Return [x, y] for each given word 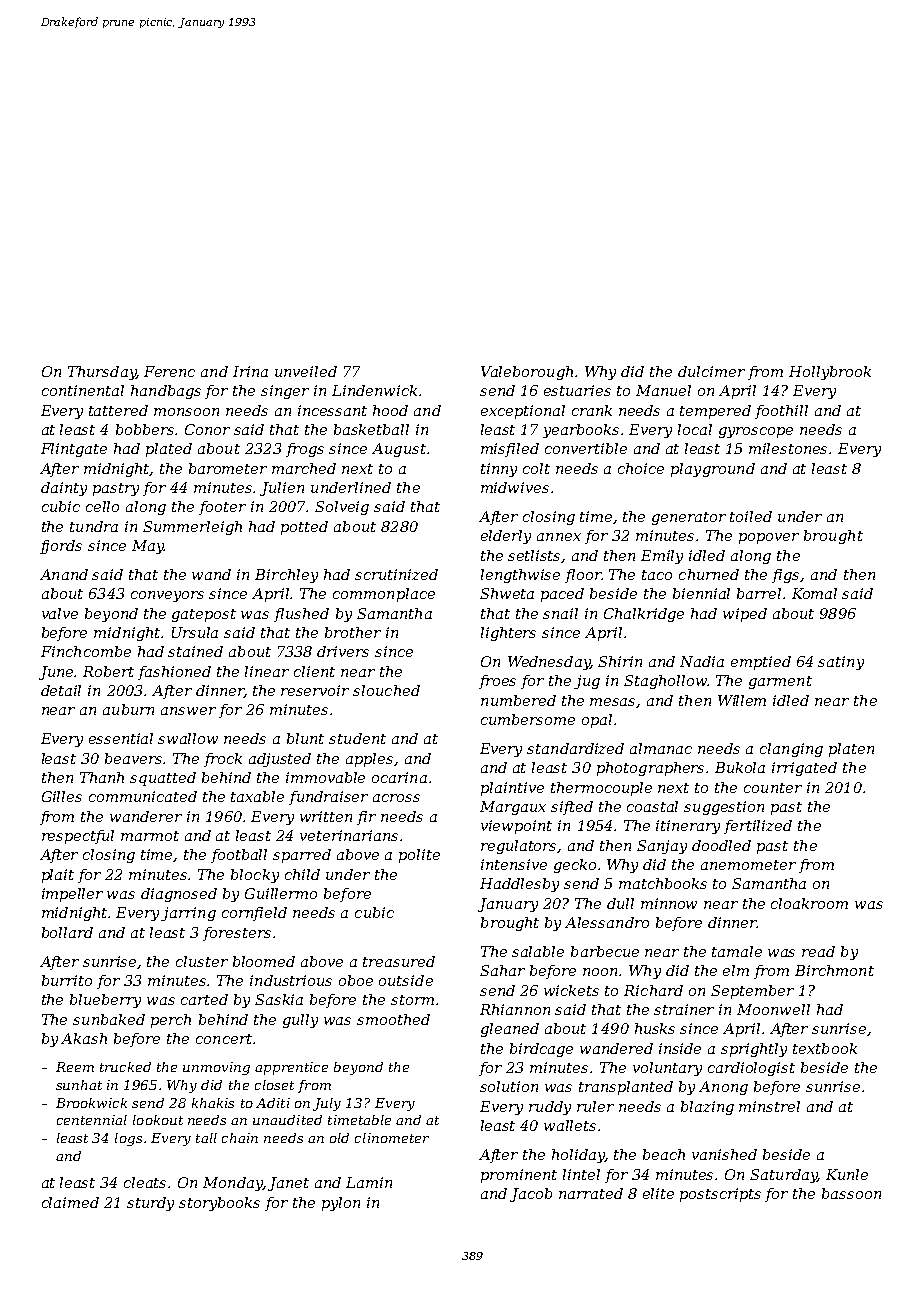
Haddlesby [519, 885]
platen [851, 750]
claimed [70, 1202]
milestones [788, 448]
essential [121, 738]
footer [222, 508]
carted [204, 999]
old [339, 1138]
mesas [613, 703]
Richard [653, 990]
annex [559, 537]
